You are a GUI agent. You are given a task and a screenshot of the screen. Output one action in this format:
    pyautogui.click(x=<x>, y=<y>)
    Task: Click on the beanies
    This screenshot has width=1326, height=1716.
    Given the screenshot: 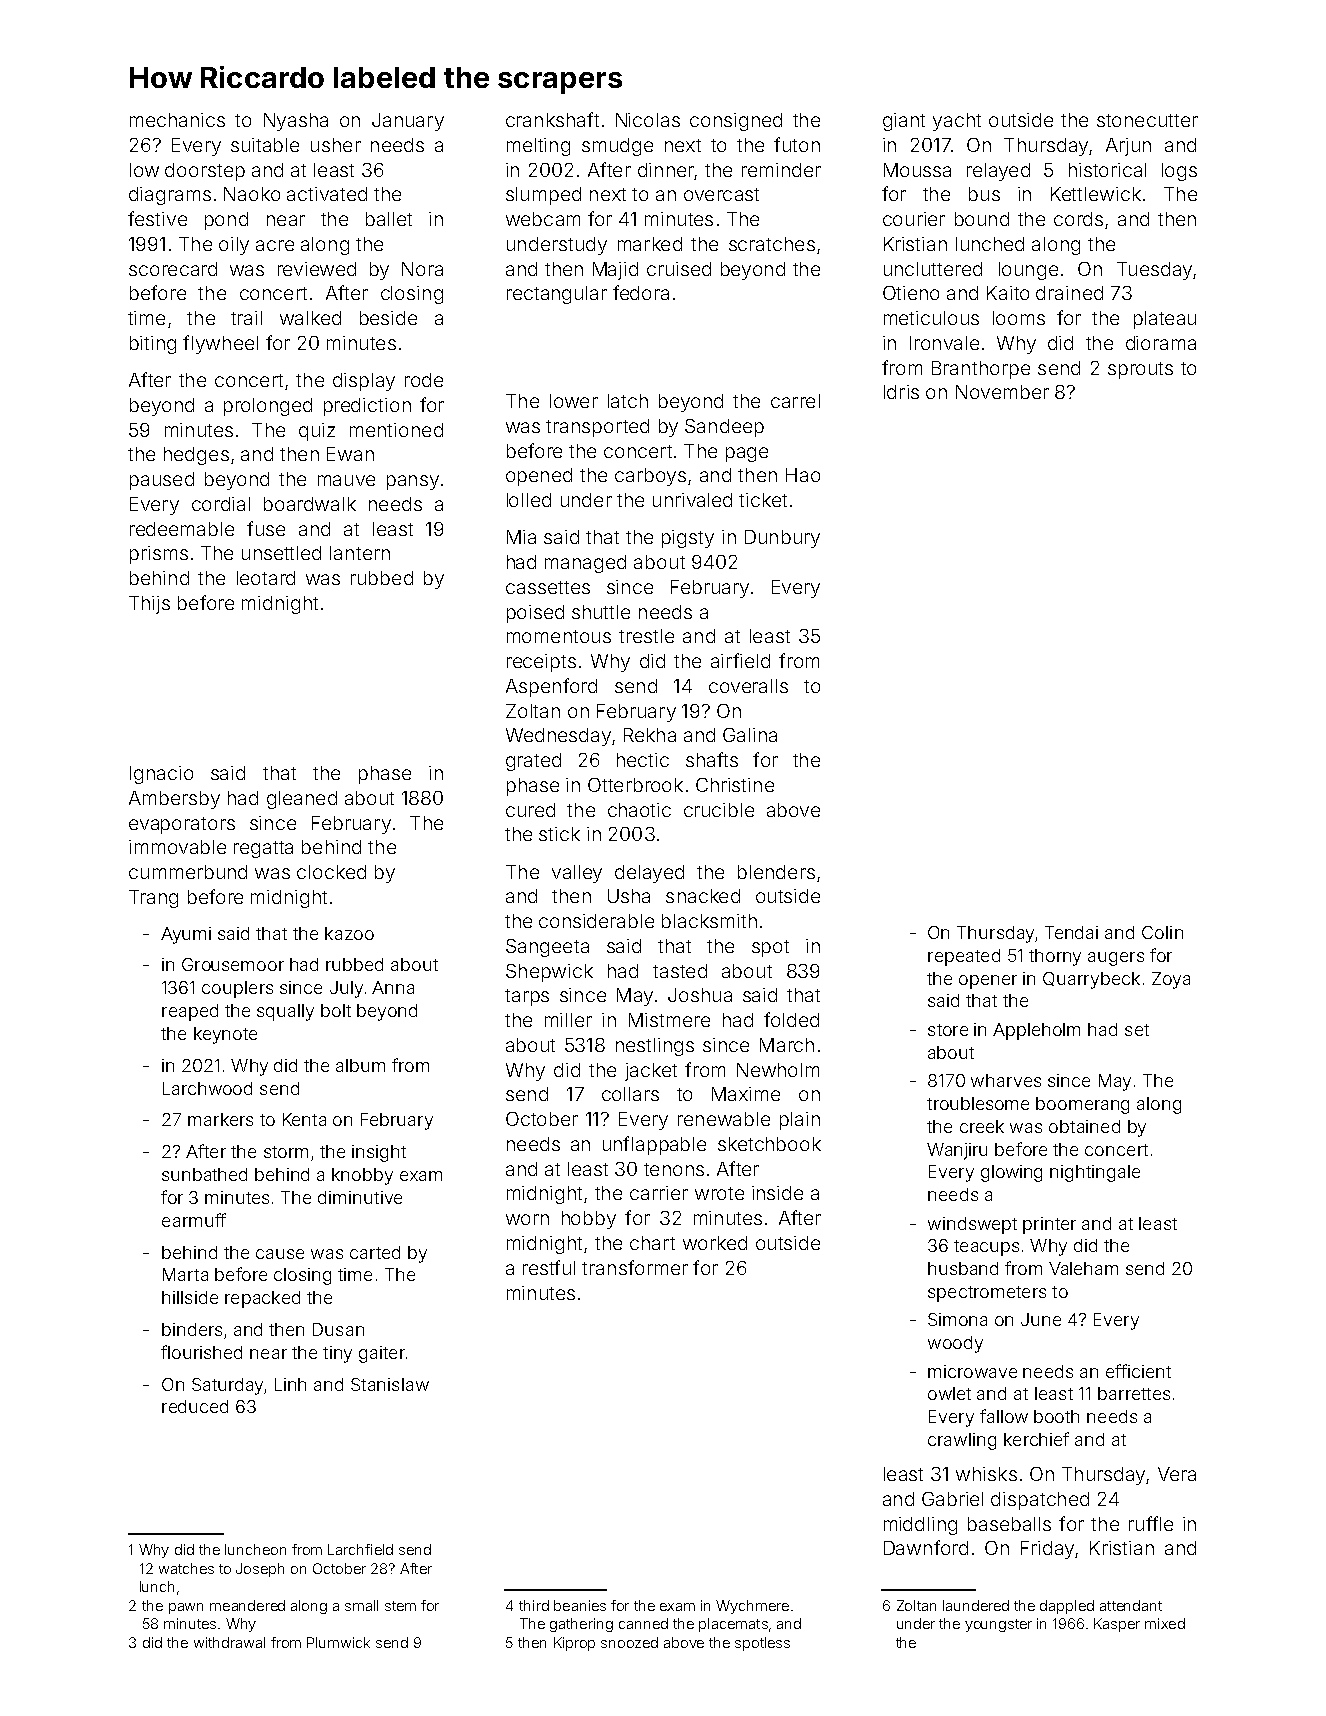 What is the action you would take?
    pyautogui.click(x=580, y=1605)
